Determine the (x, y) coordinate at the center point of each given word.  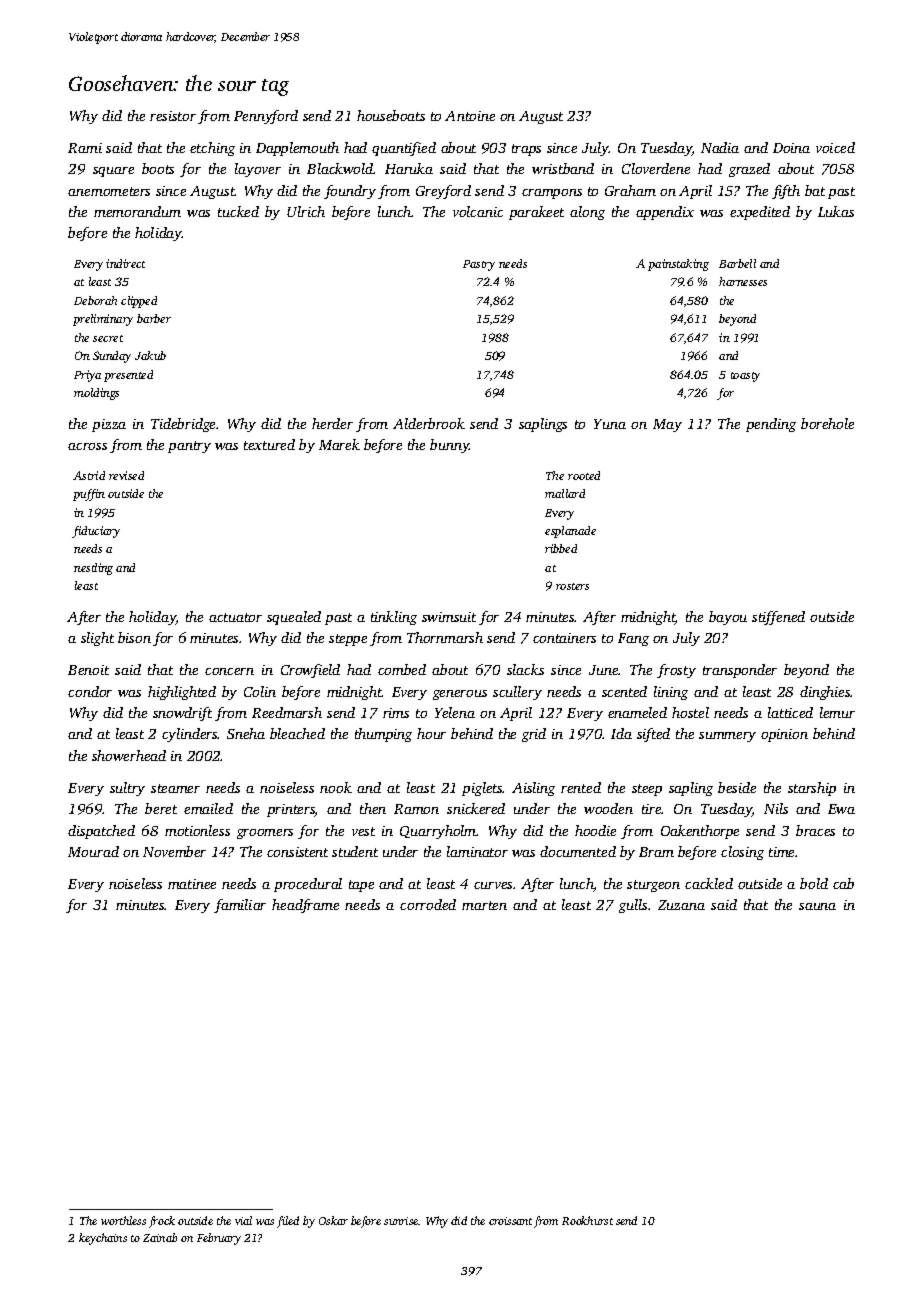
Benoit (88, 670)
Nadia (720, 147)
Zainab (160, 1237)
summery (727, 737)
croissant (510, 1221)
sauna (817, 906)
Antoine (470, 116)
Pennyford (266, 117)
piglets (482, 789)
